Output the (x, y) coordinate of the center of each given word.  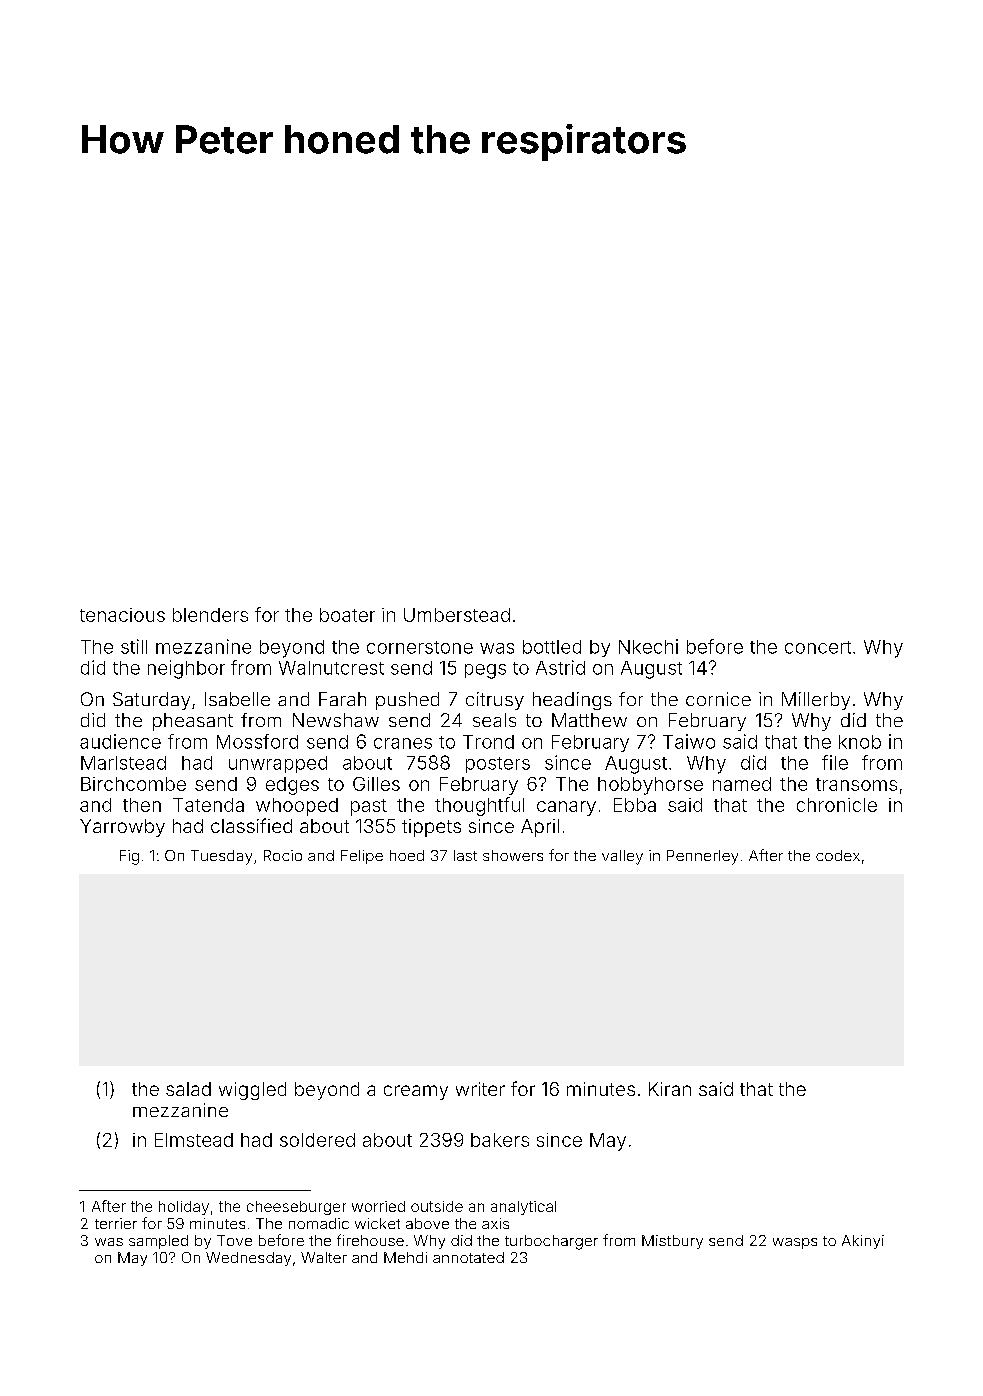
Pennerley (702, 857)
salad (188, 1089)
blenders (210, 615)
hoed (407, 855)
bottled (552, 647)
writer (480, 1089)
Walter (324, 1257)
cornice (718, 699)
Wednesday (248, 1259)
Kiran (670, 1089)
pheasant (193, 722)
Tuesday (221, 857)
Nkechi (648, 646)
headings (572, 701)
